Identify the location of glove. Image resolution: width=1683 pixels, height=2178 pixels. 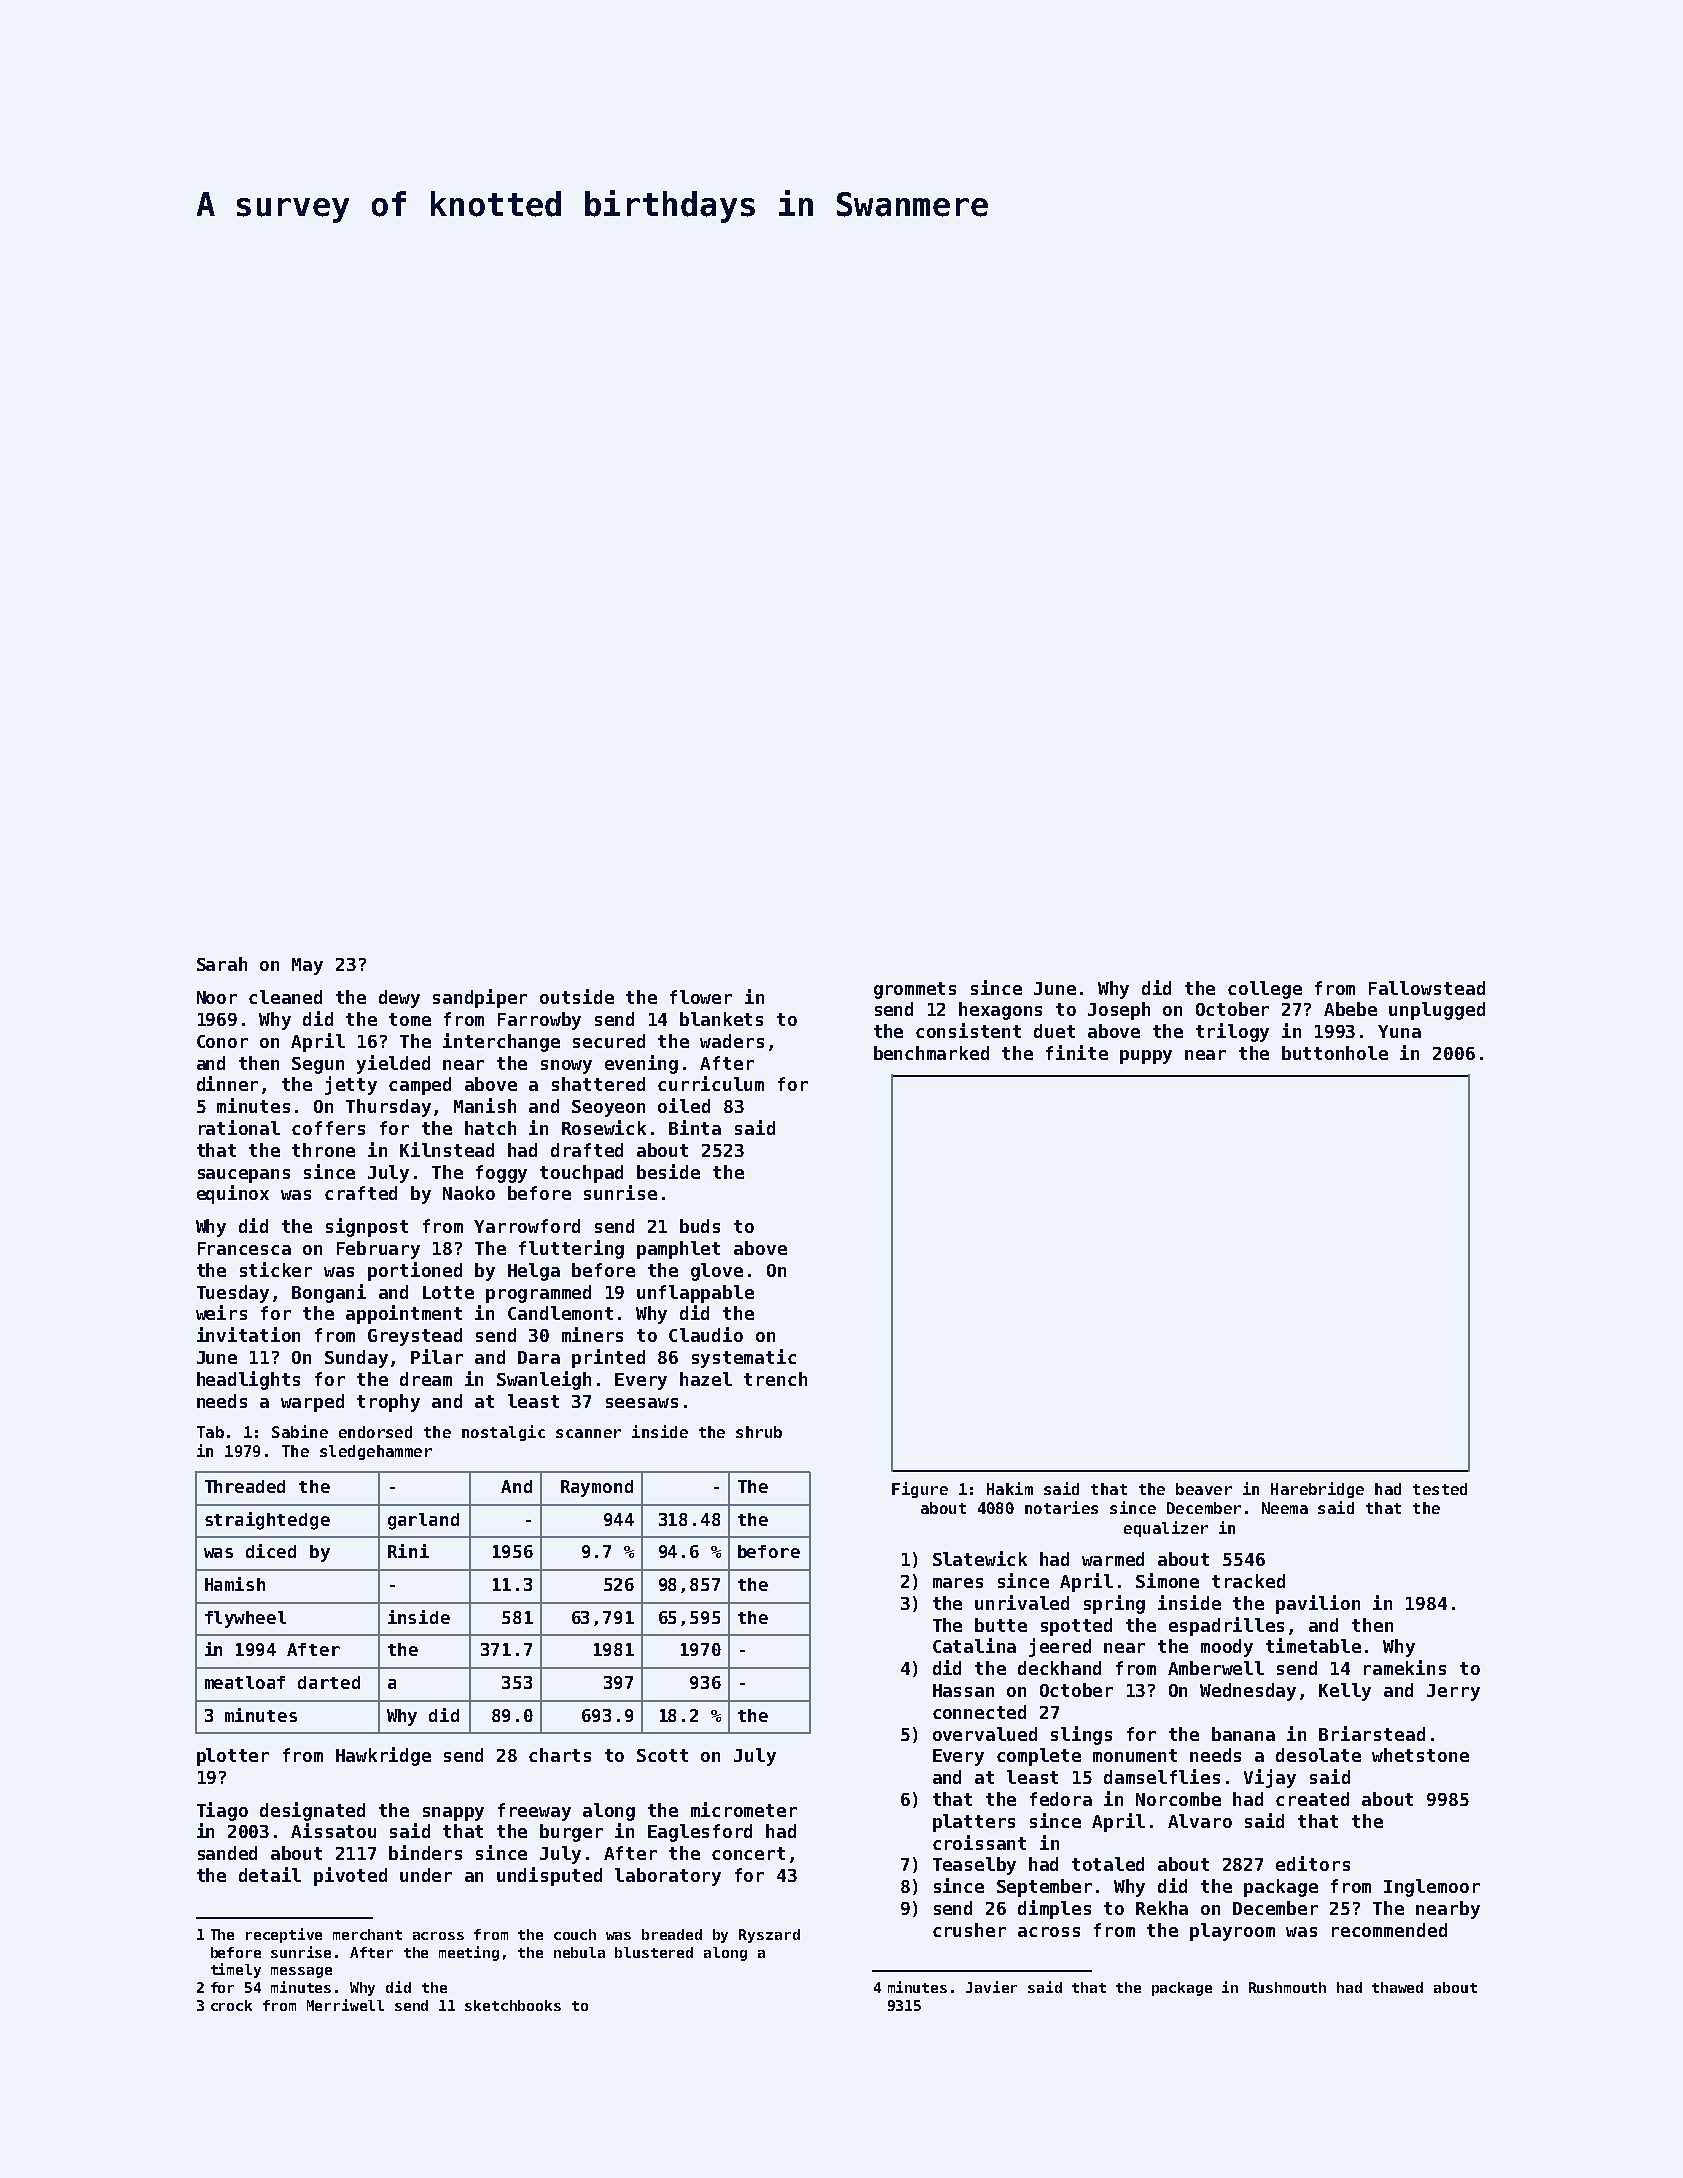
(717, 1272).
